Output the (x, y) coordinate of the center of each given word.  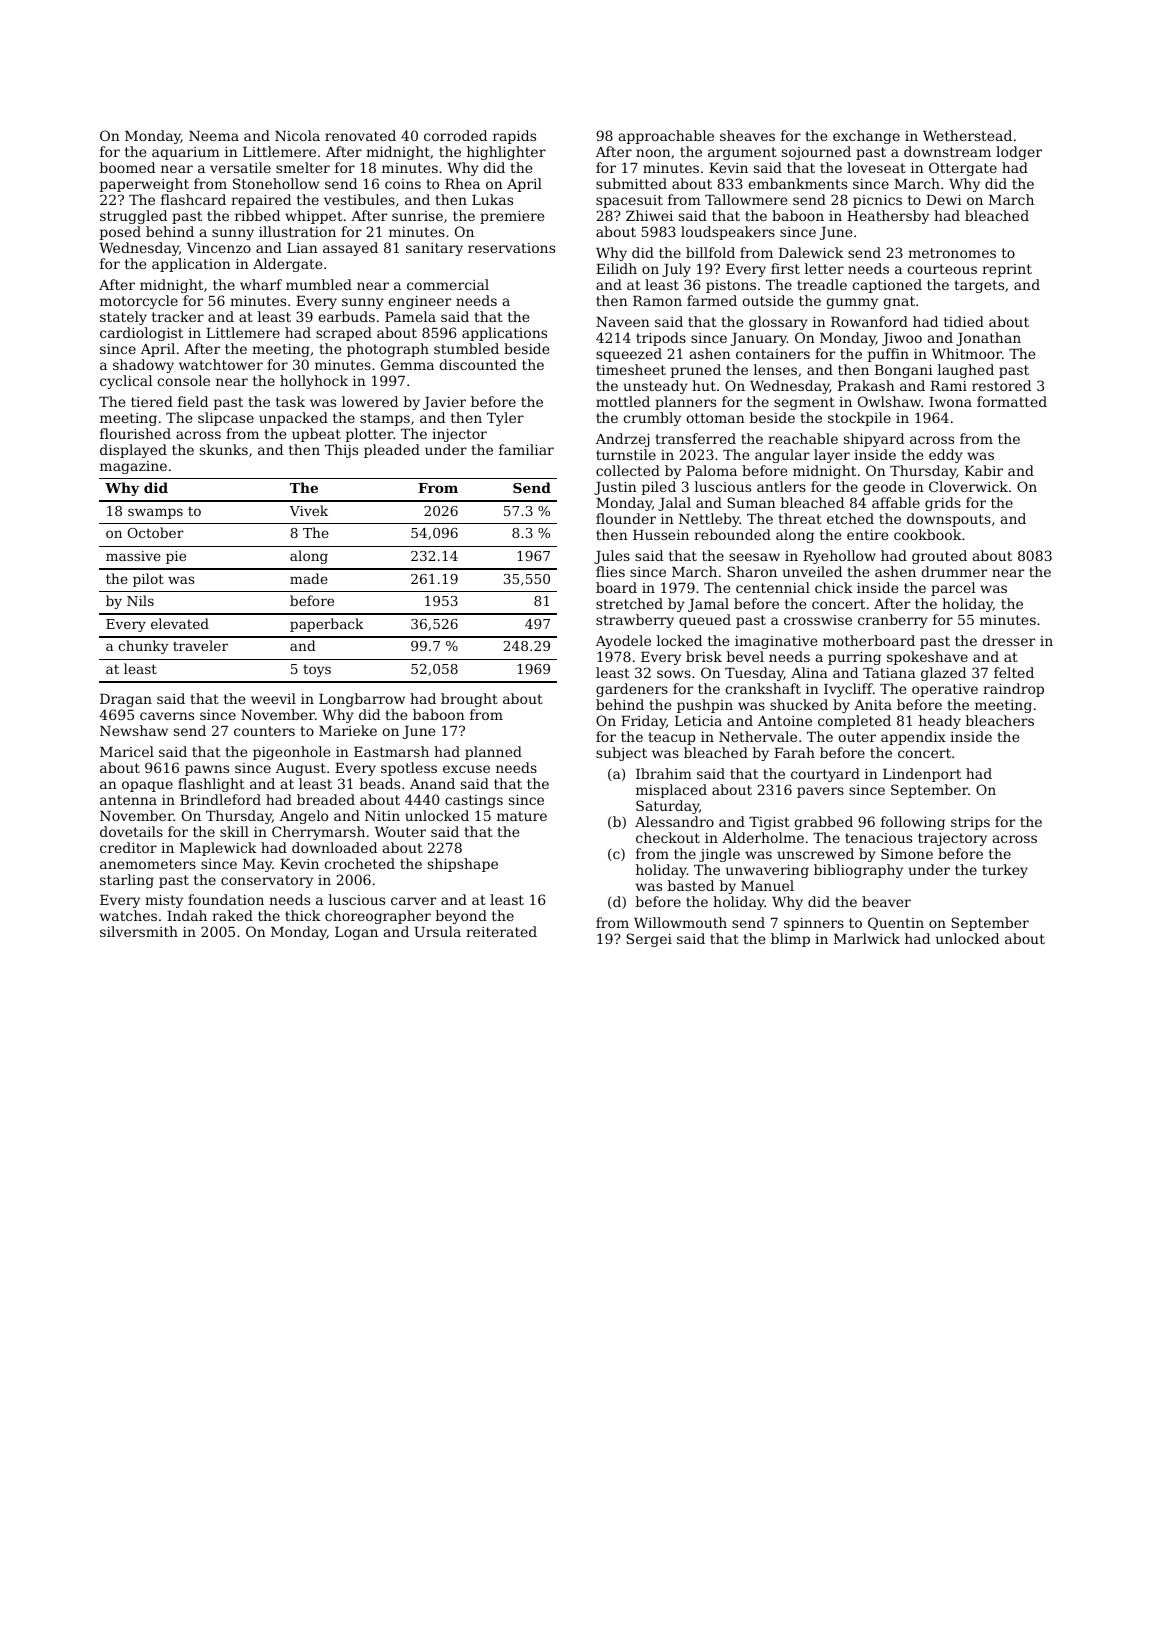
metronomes (952, 253)
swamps (155, 513)
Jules (612, 557)
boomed (127, 167)
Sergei (649, 940)
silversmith (139, 931)
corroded (455, 135)
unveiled (812, 571)
